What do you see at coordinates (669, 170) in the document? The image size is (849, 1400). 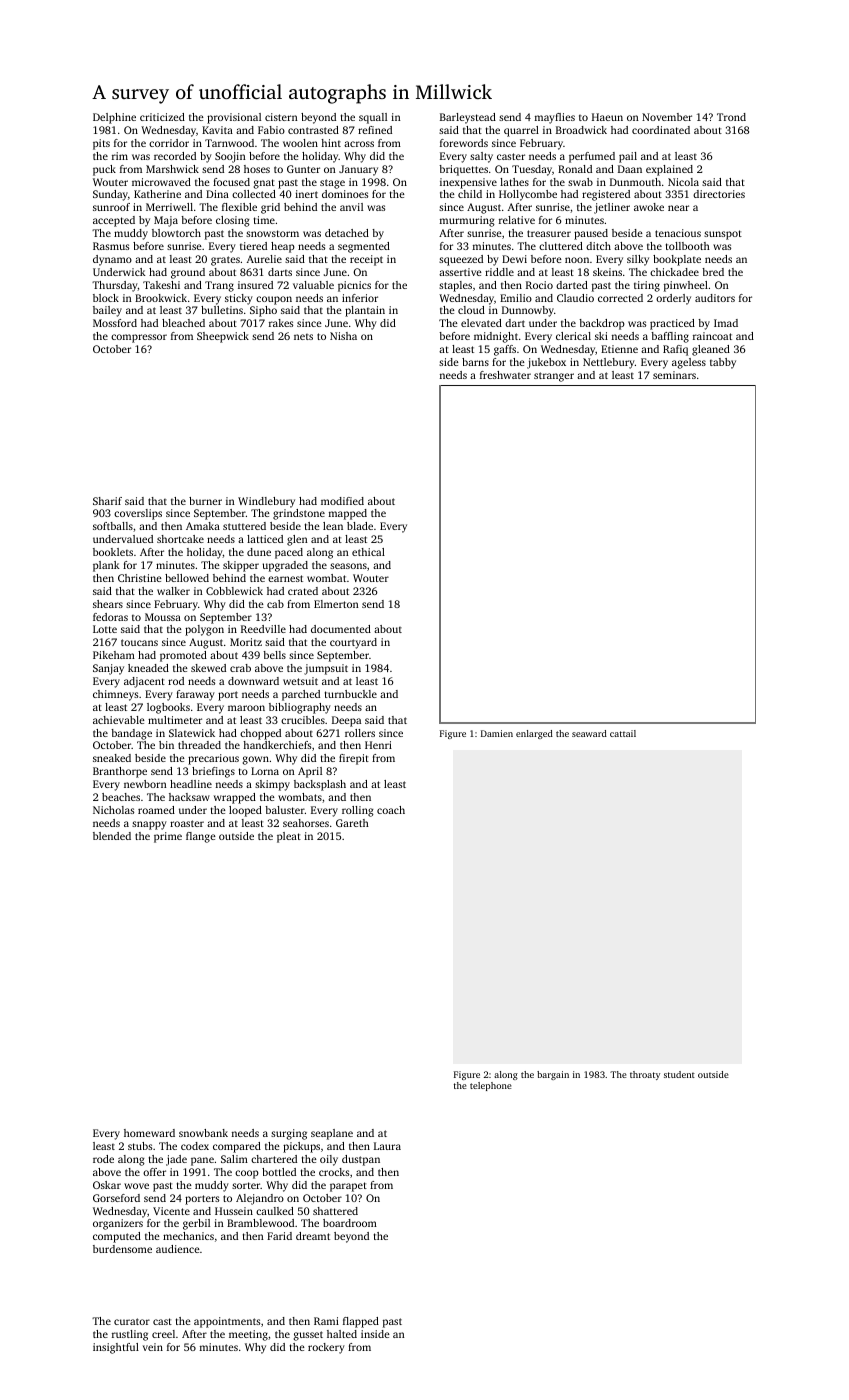 I see `explained` at bounding box center [669, 170].
